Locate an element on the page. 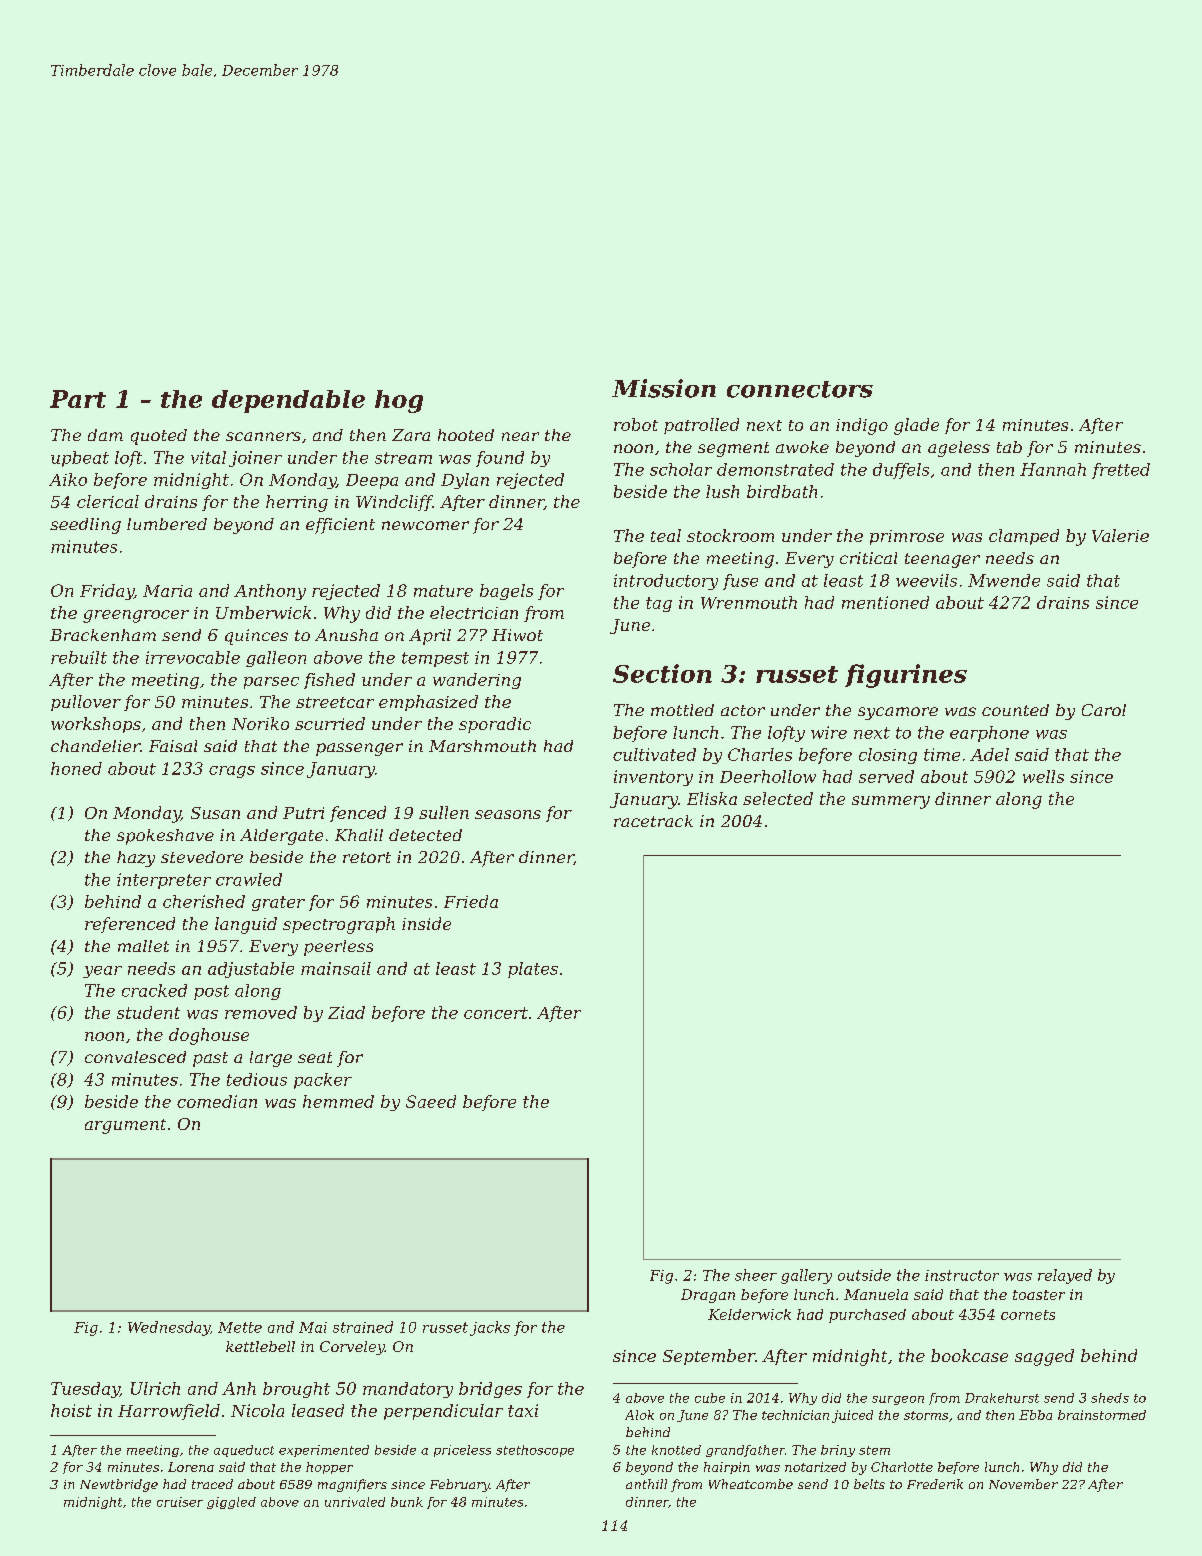 The width and height of the page is (1202, 1556). convalesced is located at coordinates (135, 1057).
